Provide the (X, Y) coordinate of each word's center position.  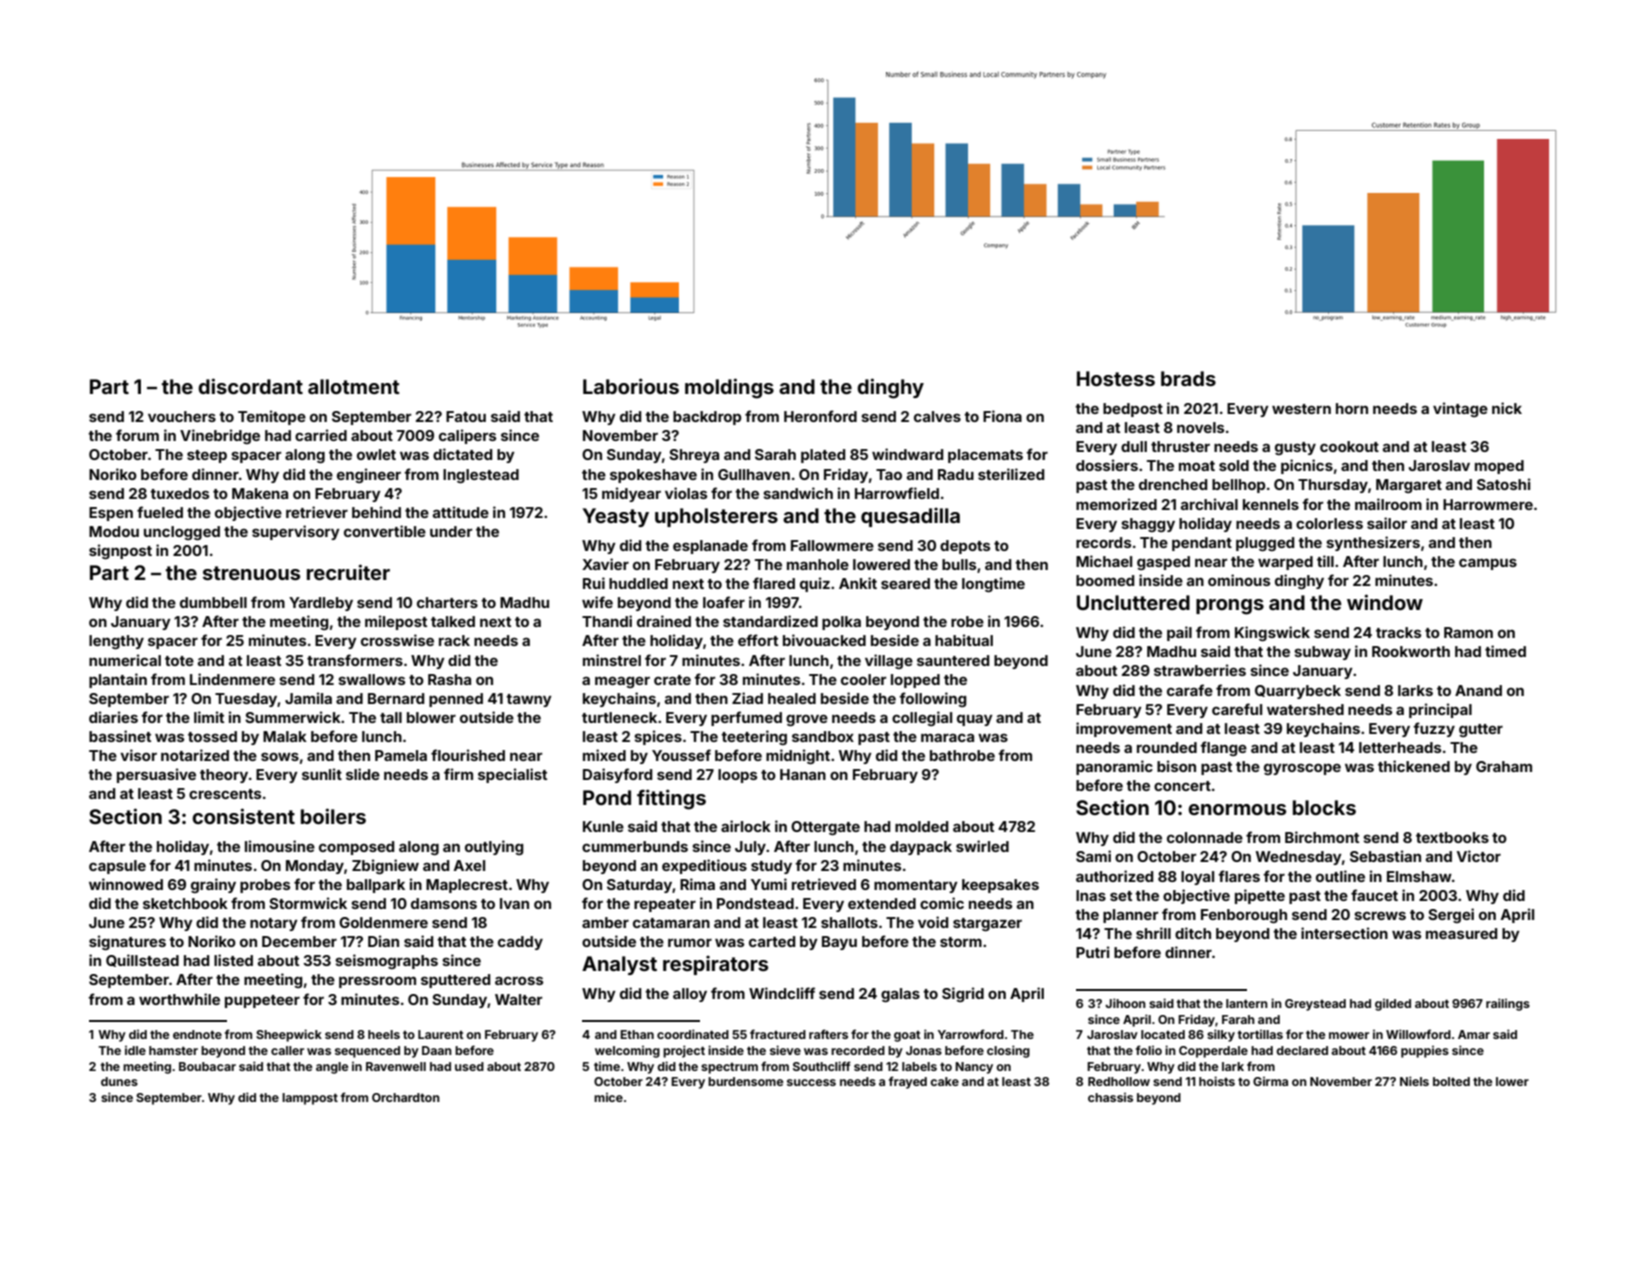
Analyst (619, 965)
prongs (1230, 607)
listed (233, 960)
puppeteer (262, 1001)
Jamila (308, 698)
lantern (1247, 1003)
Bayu (839, 943)
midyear (631, 494)
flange (1223, 748)
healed (792, 698)
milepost (396, 622)
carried (321, 435)
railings (1508, 1004)
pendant (1202, 544)
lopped (915, 681)
